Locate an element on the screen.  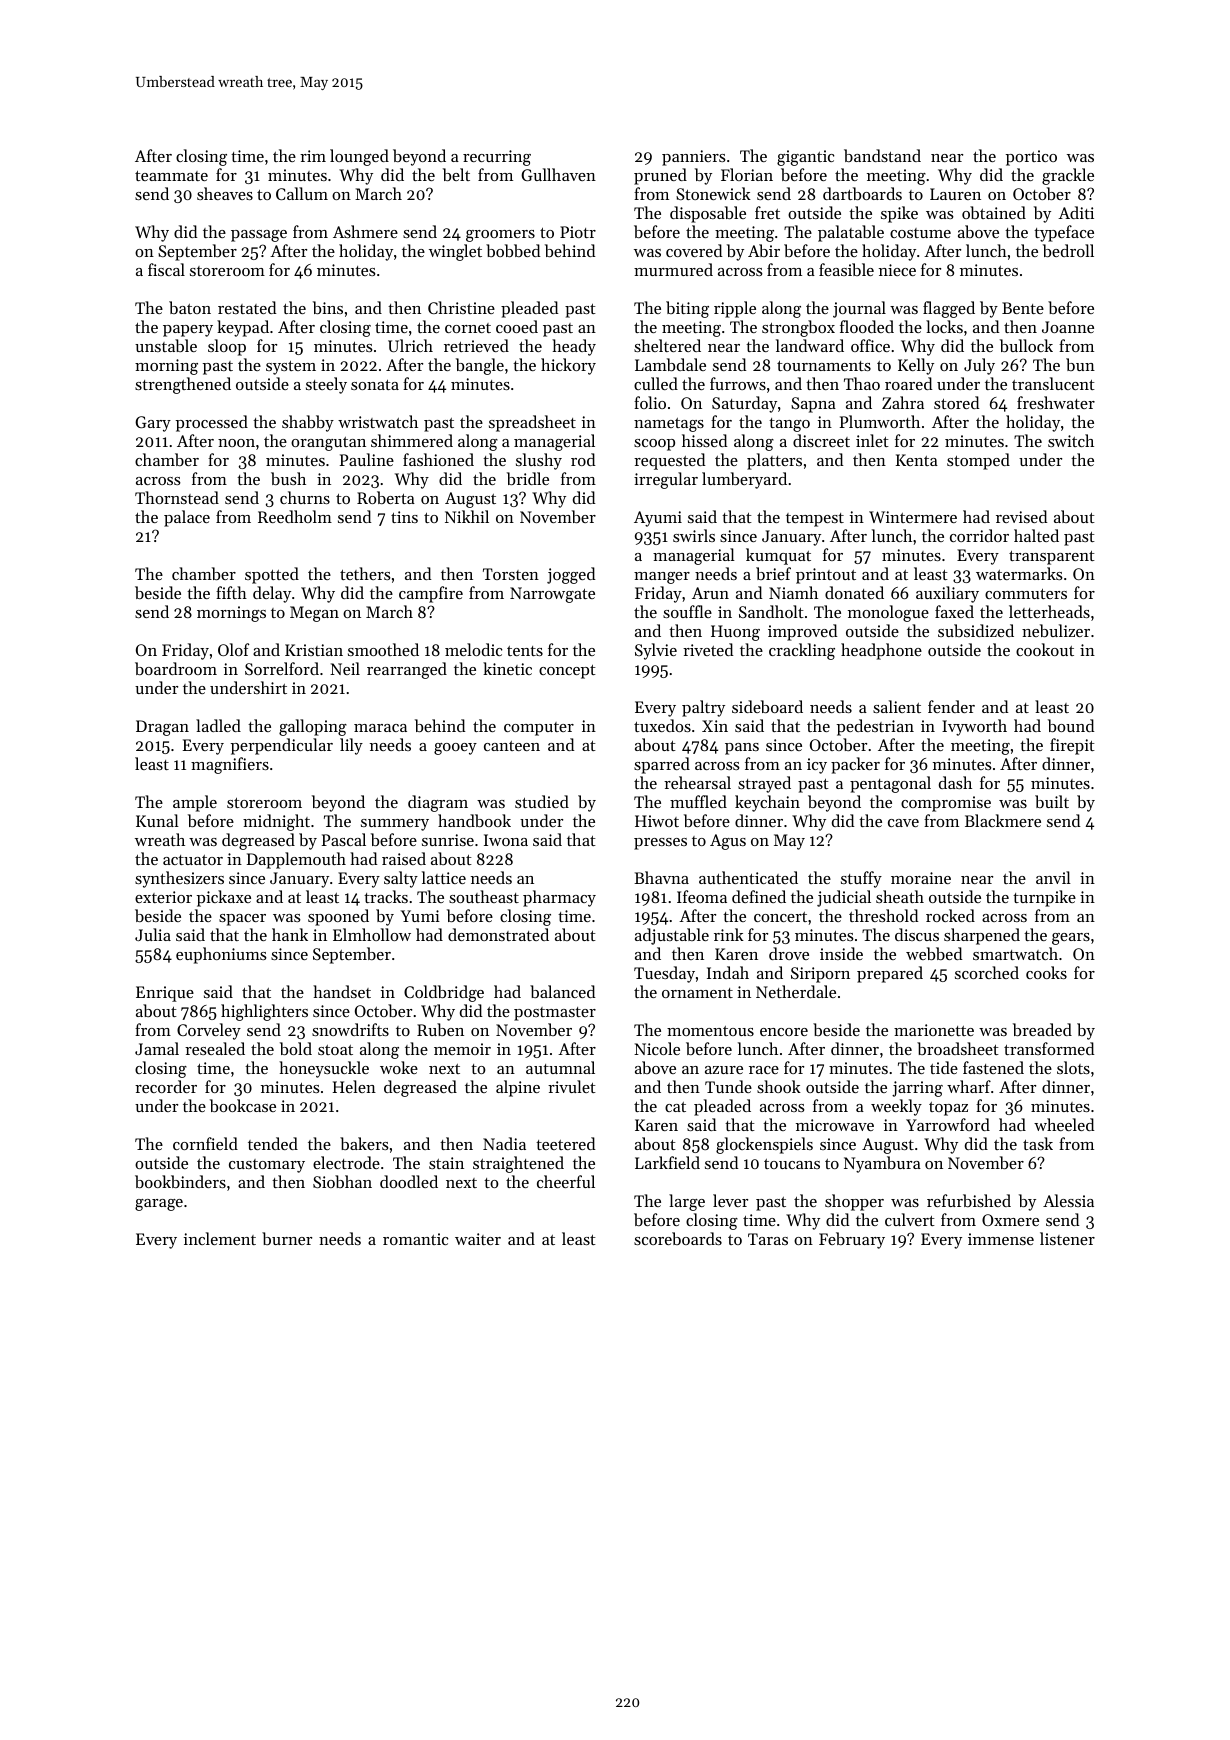
bookbinders is located at coordinates (180, 1181).
